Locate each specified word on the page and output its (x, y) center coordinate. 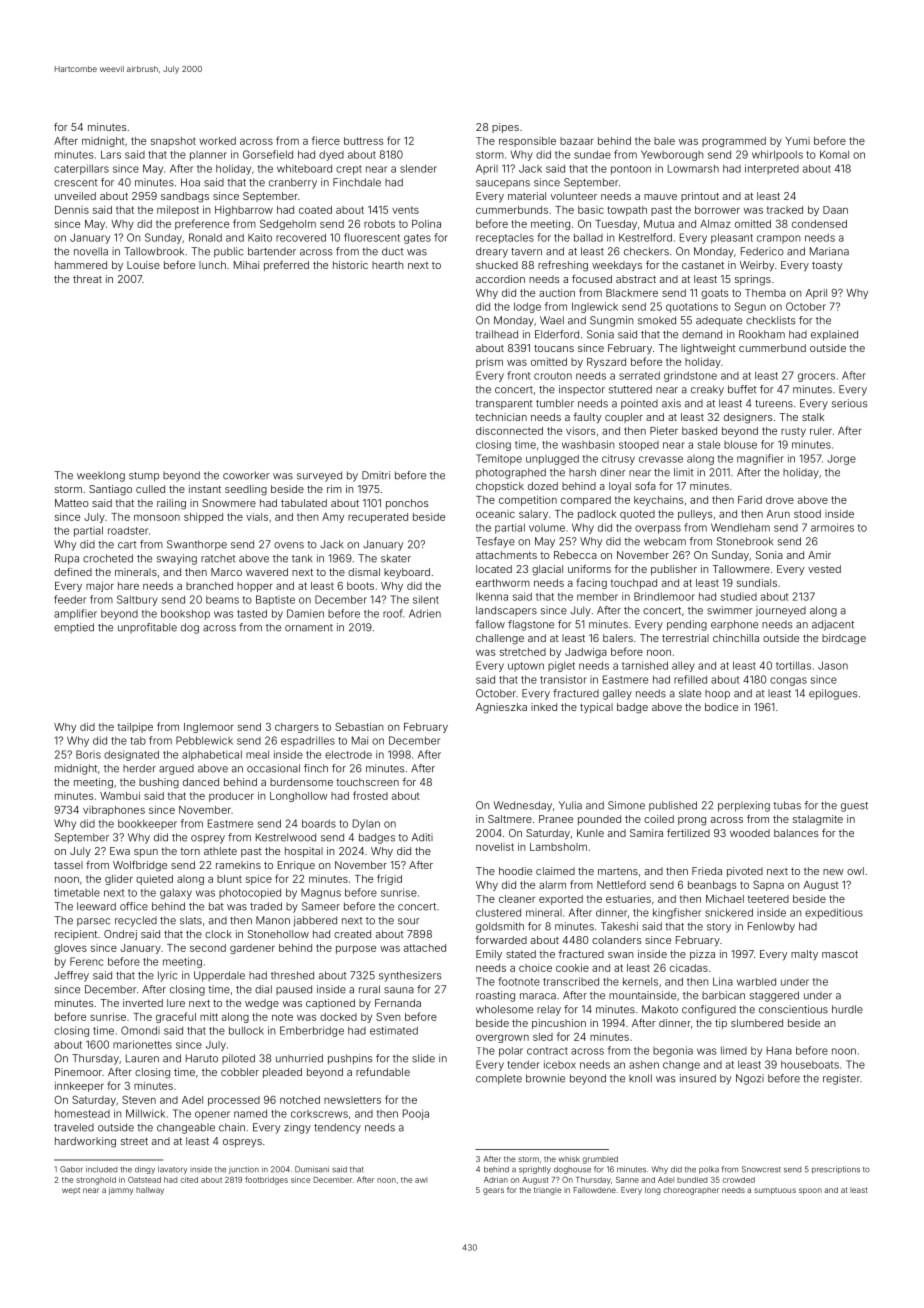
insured (698, 1078)
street (134, 1141)
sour (409, 921)
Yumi (797, 141)
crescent (76, 183)
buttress (363, 141)
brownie (545, 1078)
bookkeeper (147, 825)
